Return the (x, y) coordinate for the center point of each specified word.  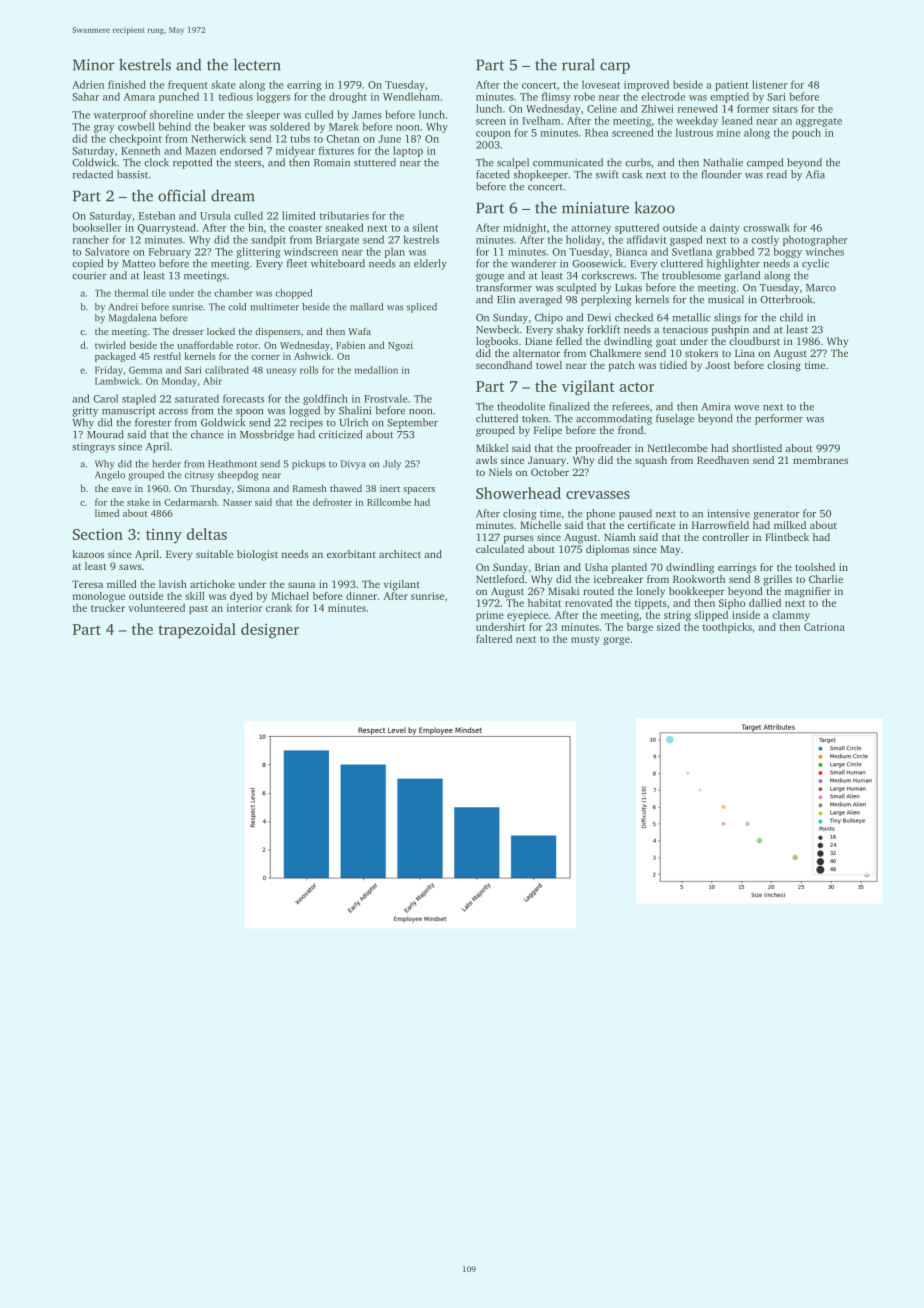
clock (156, 162)
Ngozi (400, 346)
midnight (525, 228)
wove (746, 408)
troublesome (691, 275)
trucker (108, 608)
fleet (297, 263)
